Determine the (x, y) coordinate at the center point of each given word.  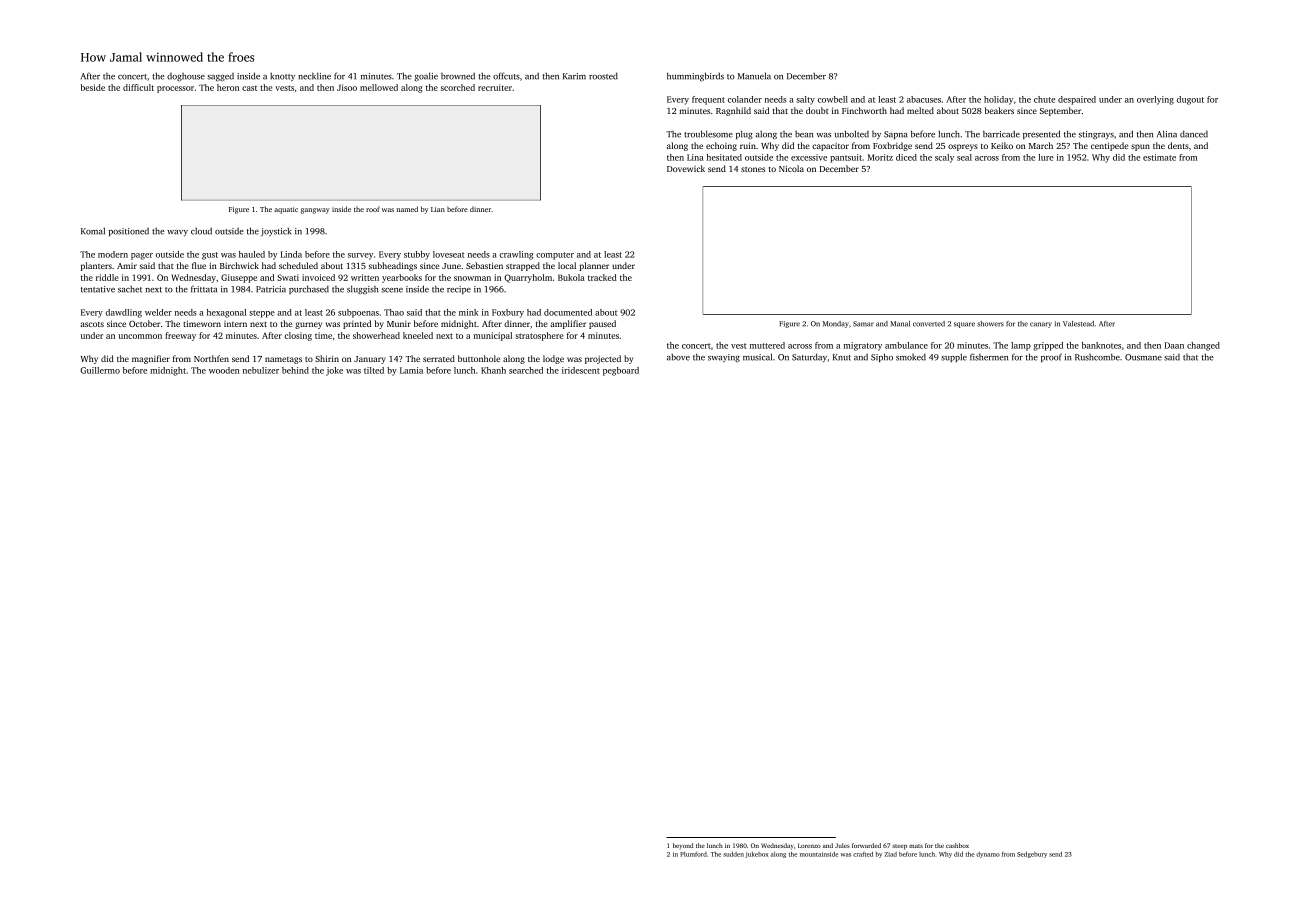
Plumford (693, 854)
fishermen (989, 357)
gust (210, 256)
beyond (683, 846)
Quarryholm (528, 278)
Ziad (890, 854)
